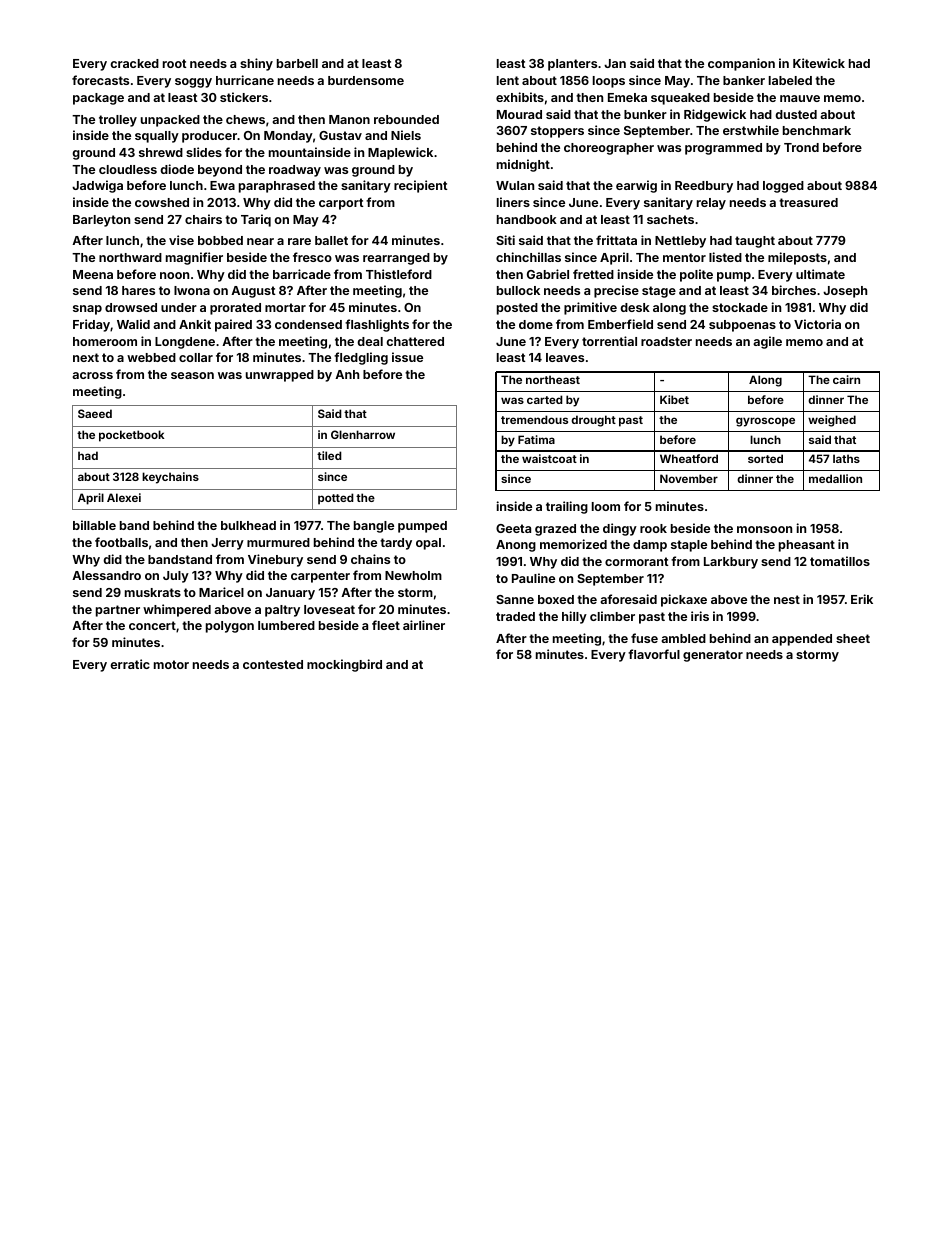 This page has width=952, height=1233. I want to click on agile, so click(767, 342).
